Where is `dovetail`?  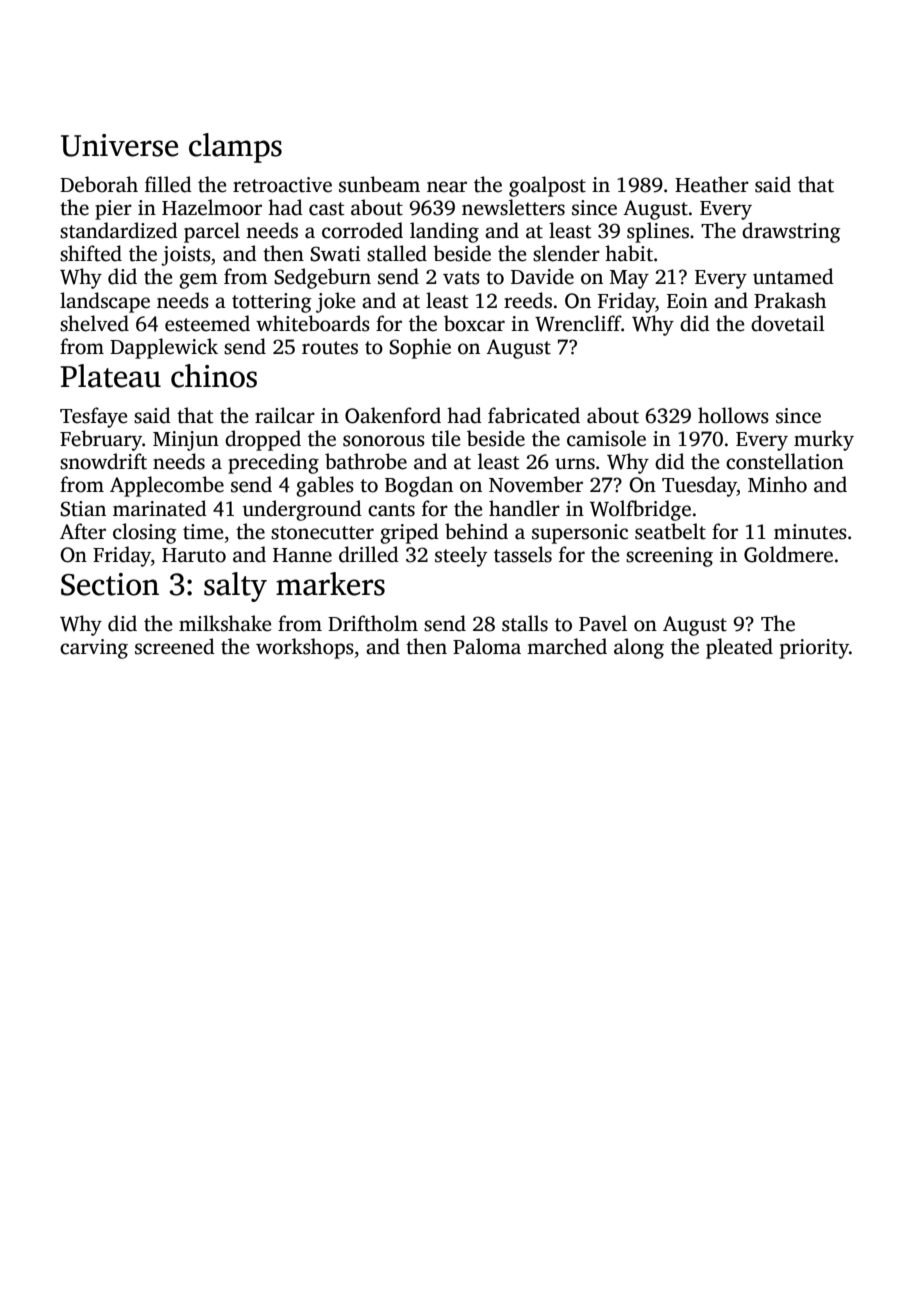
dovetail is located at coordinates (788, 323).
